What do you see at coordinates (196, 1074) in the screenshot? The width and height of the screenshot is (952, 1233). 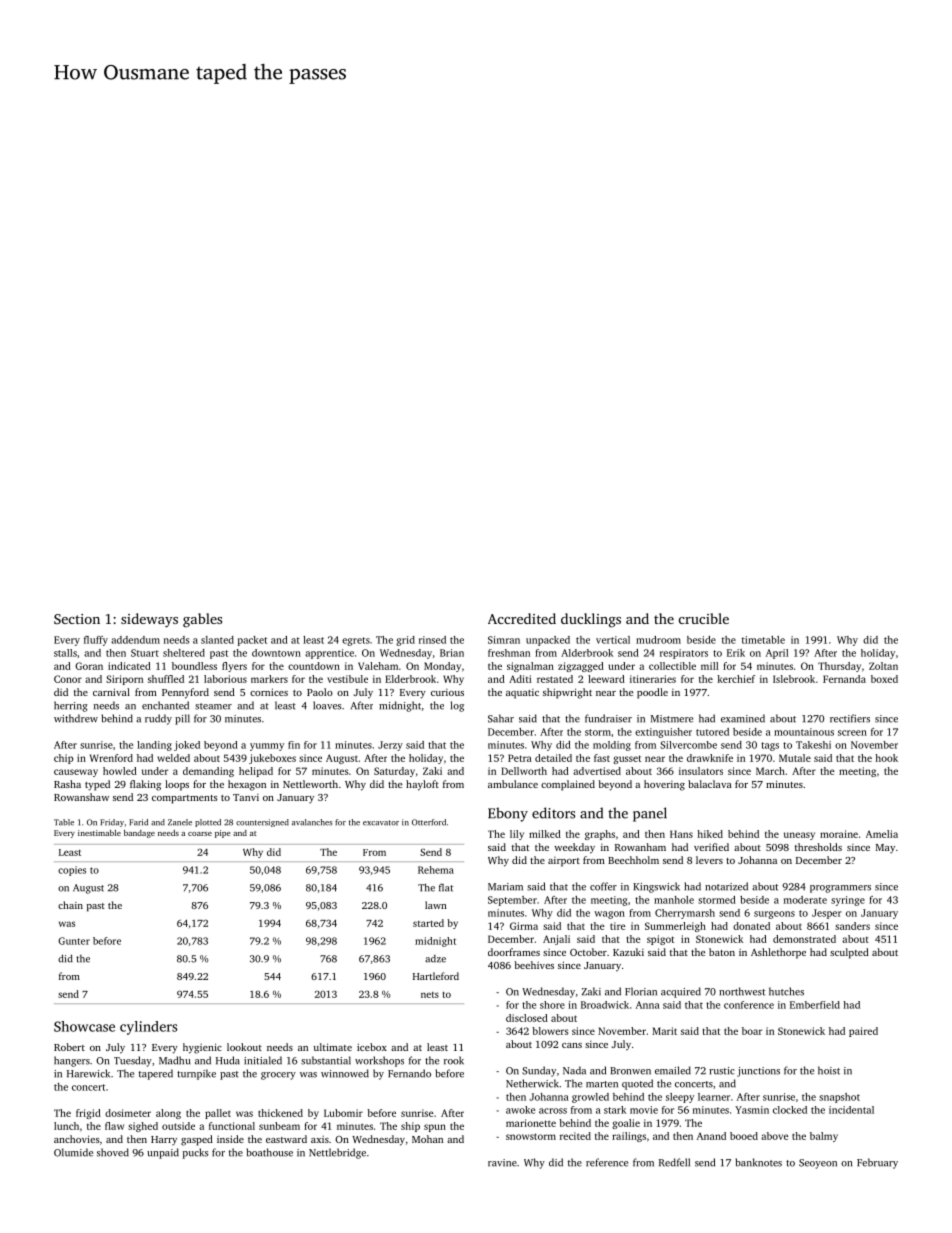 I see `turnpike` at bounding box center [196, 1074].
